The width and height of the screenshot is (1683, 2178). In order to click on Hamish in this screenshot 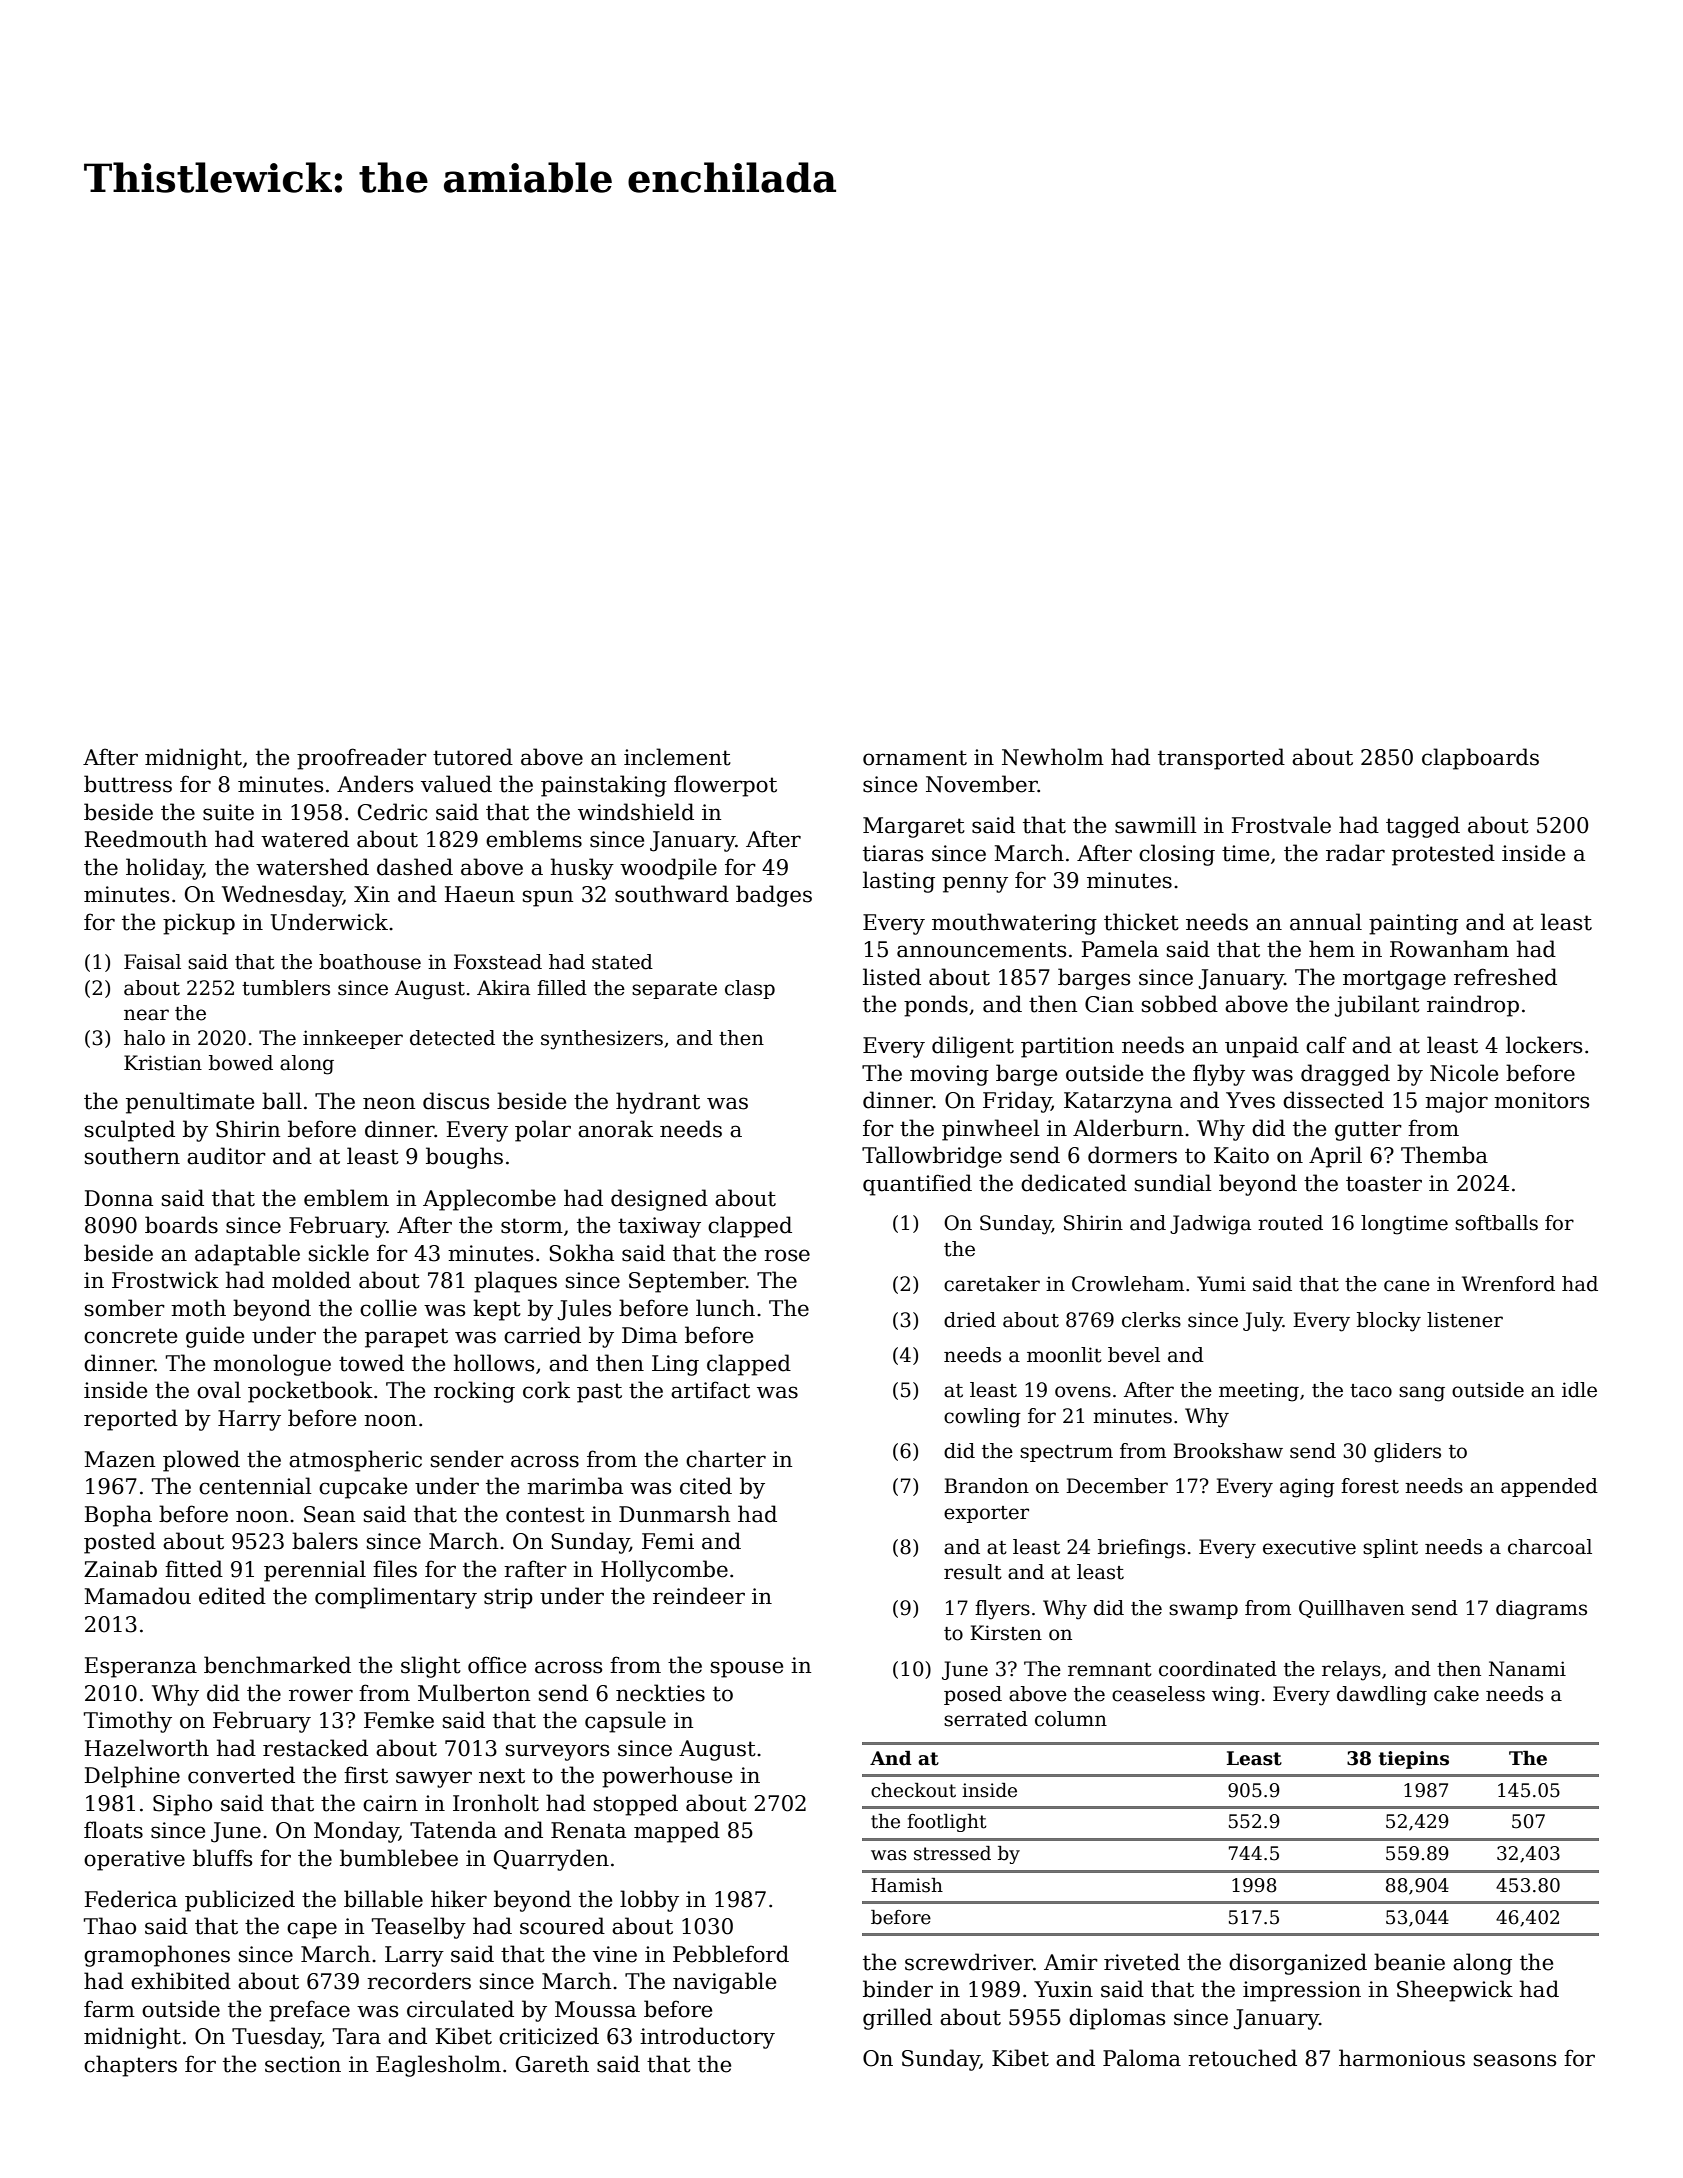, I will do `click(907, 1885)`.
